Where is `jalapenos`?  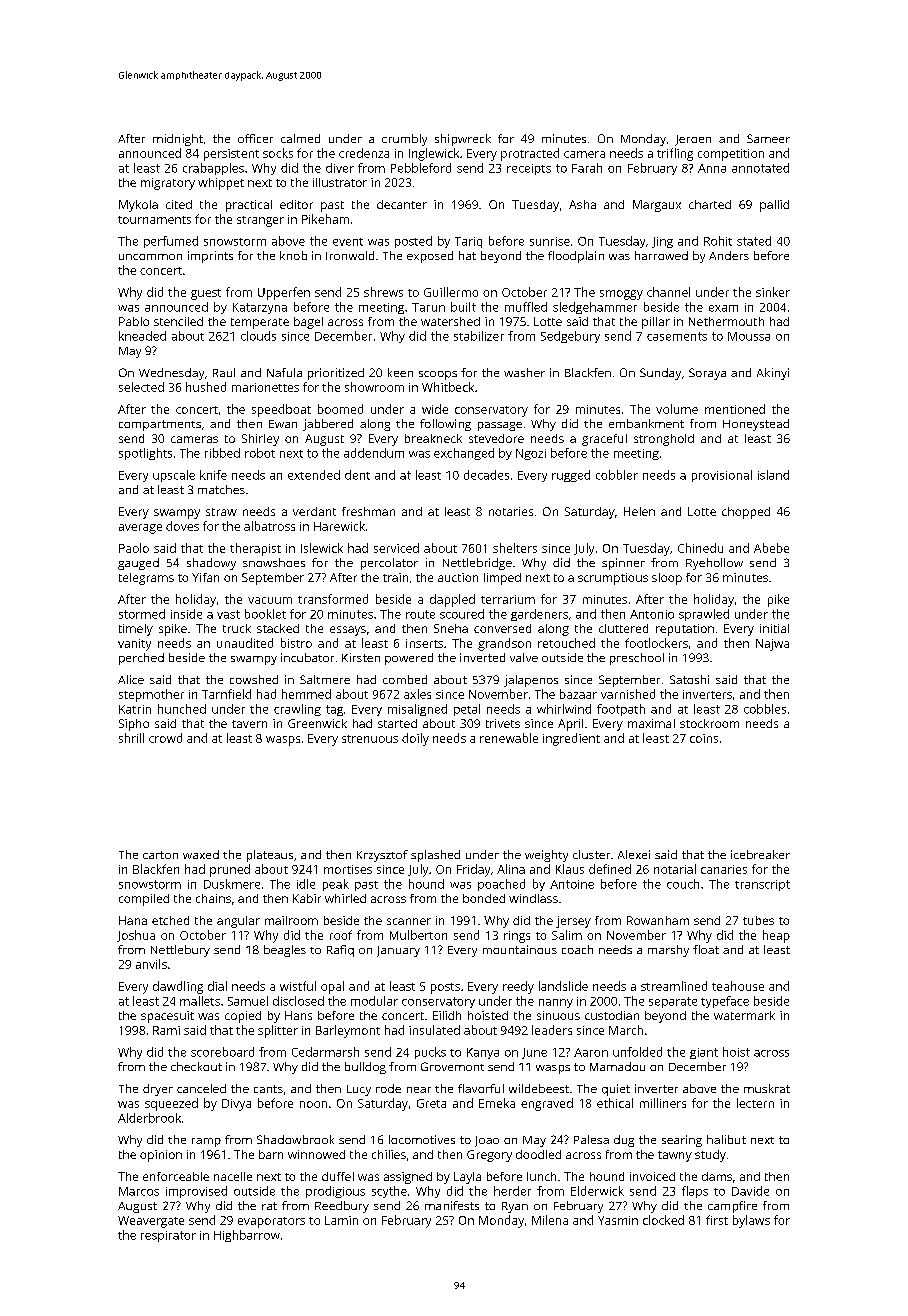 jalapenos is located at coordinates (531, 681).
